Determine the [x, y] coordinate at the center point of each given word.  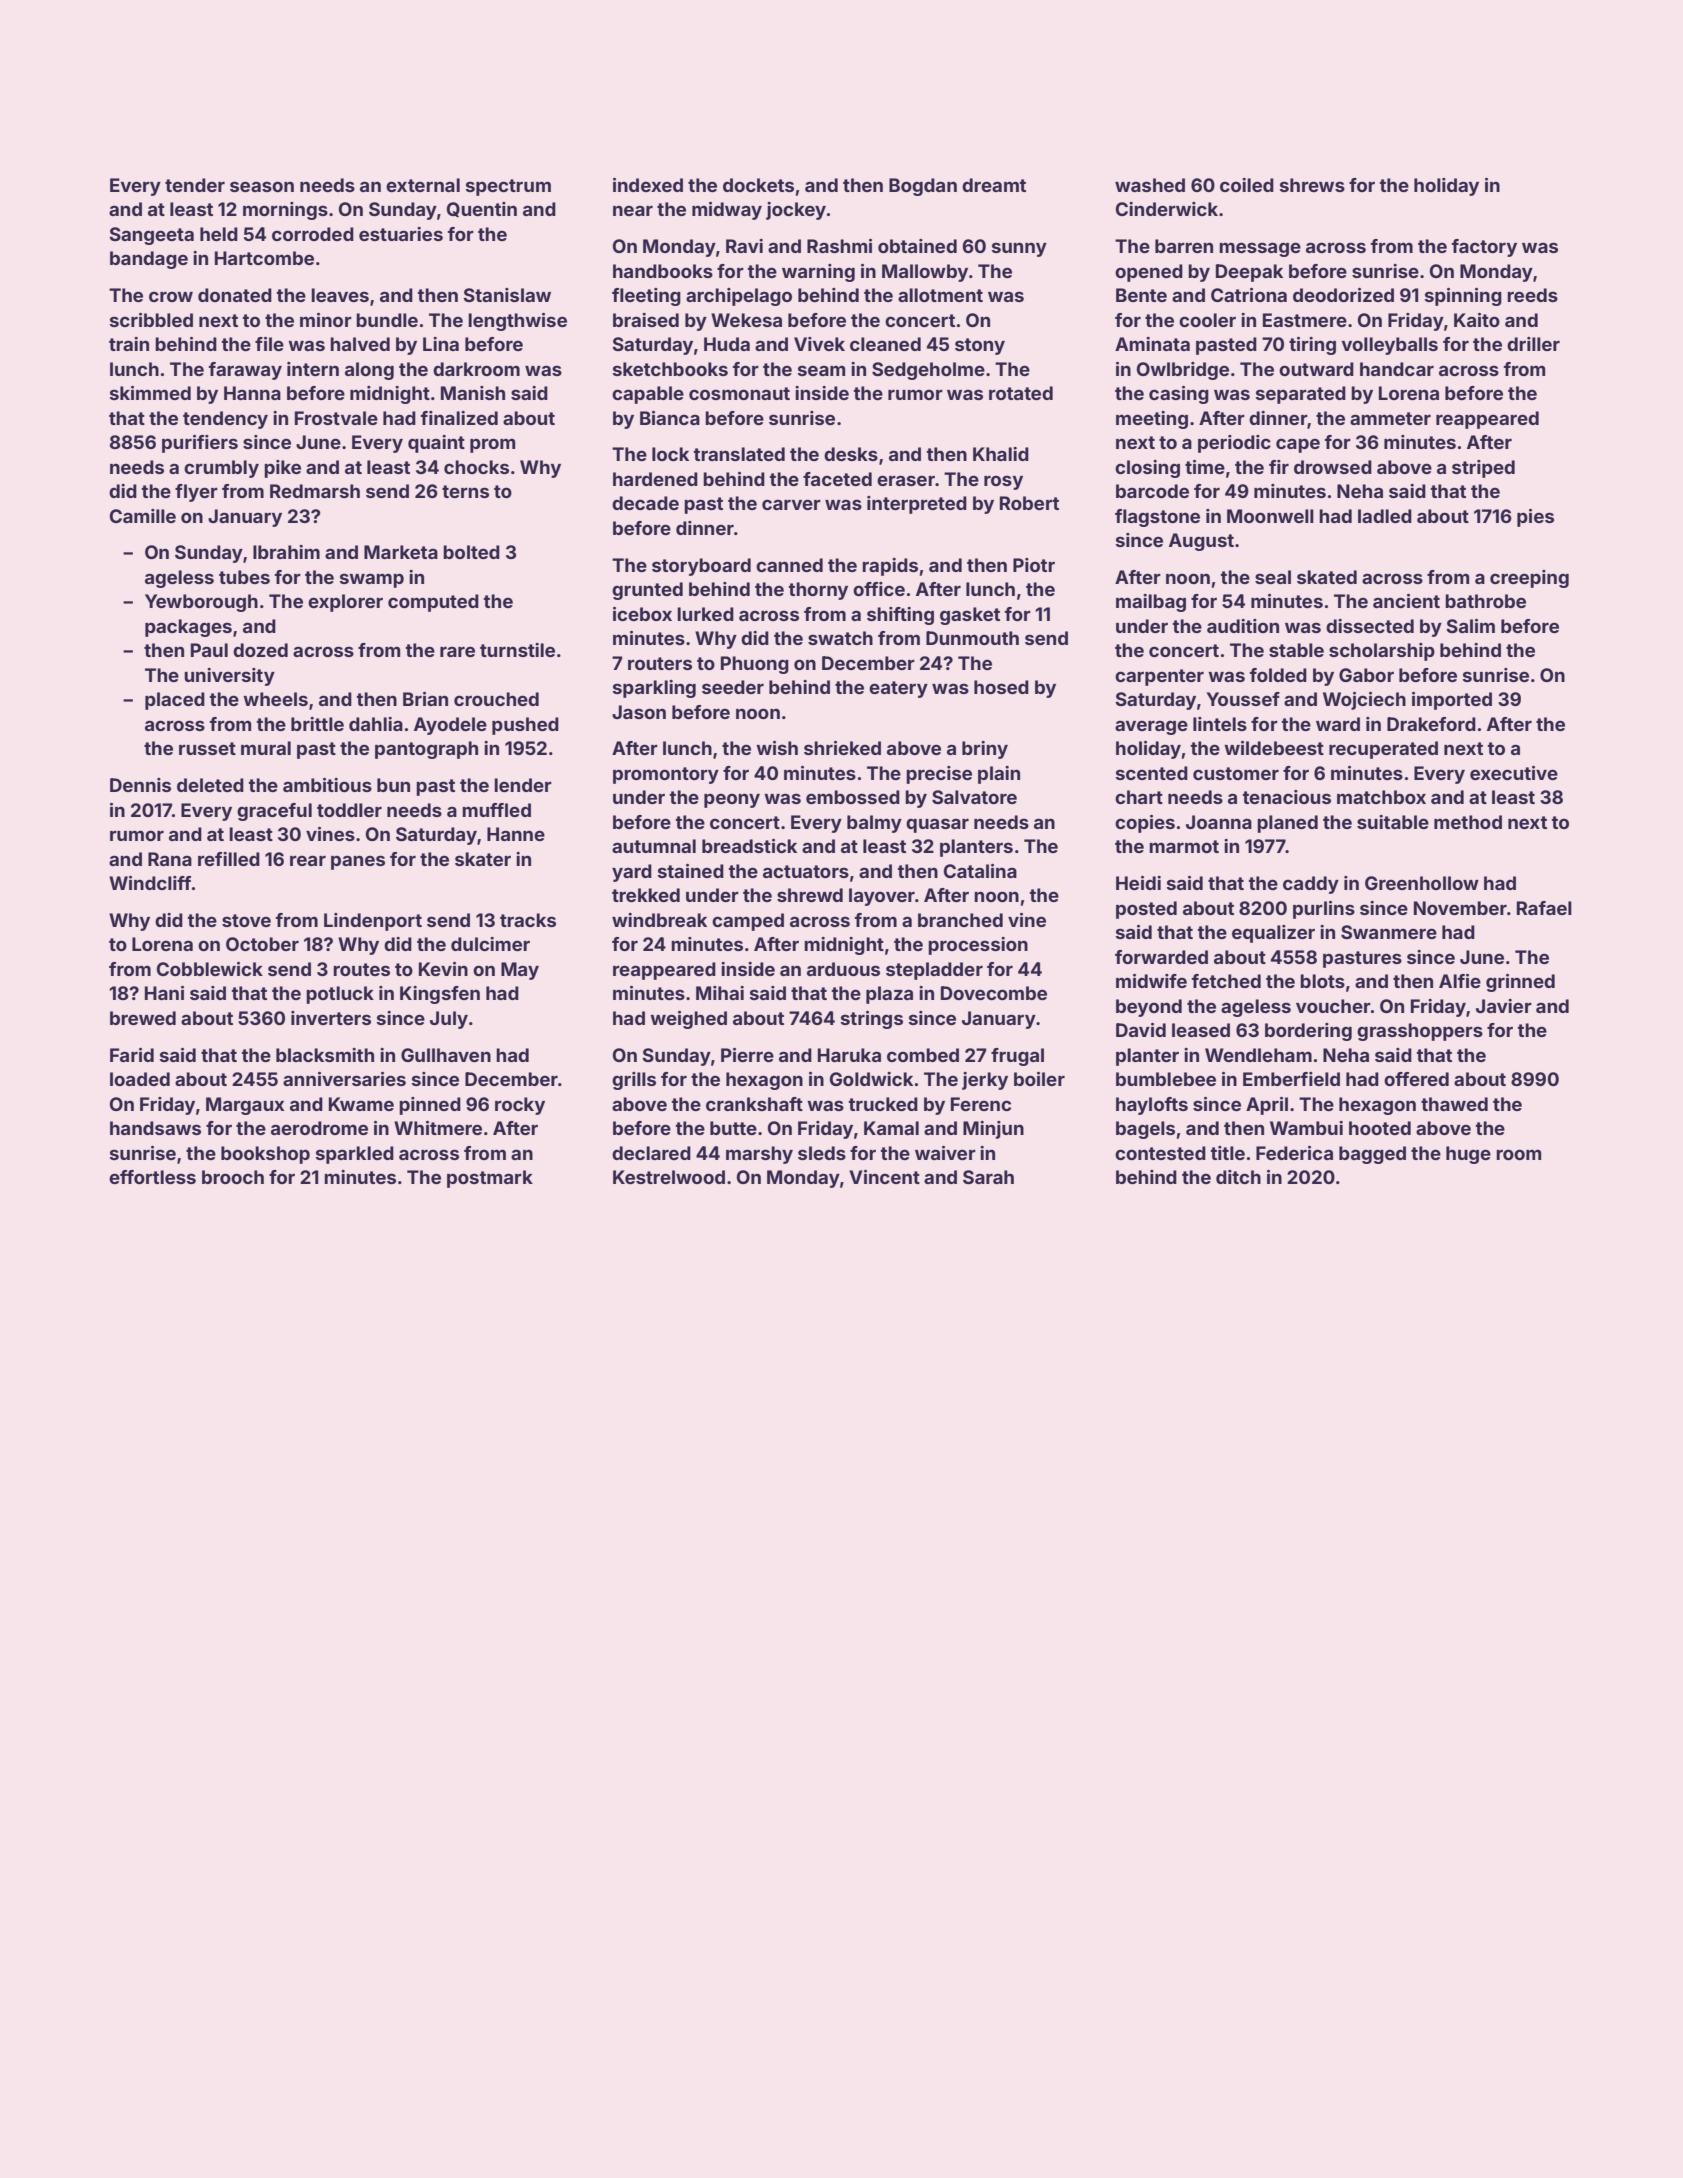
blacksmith [325, 1055]
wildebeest [1274, 748]
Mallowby [925, 273]
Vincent [884, 1177]
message [1260, 249]
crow [171, 296]
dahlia [376, 724]
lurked [705, 614]
